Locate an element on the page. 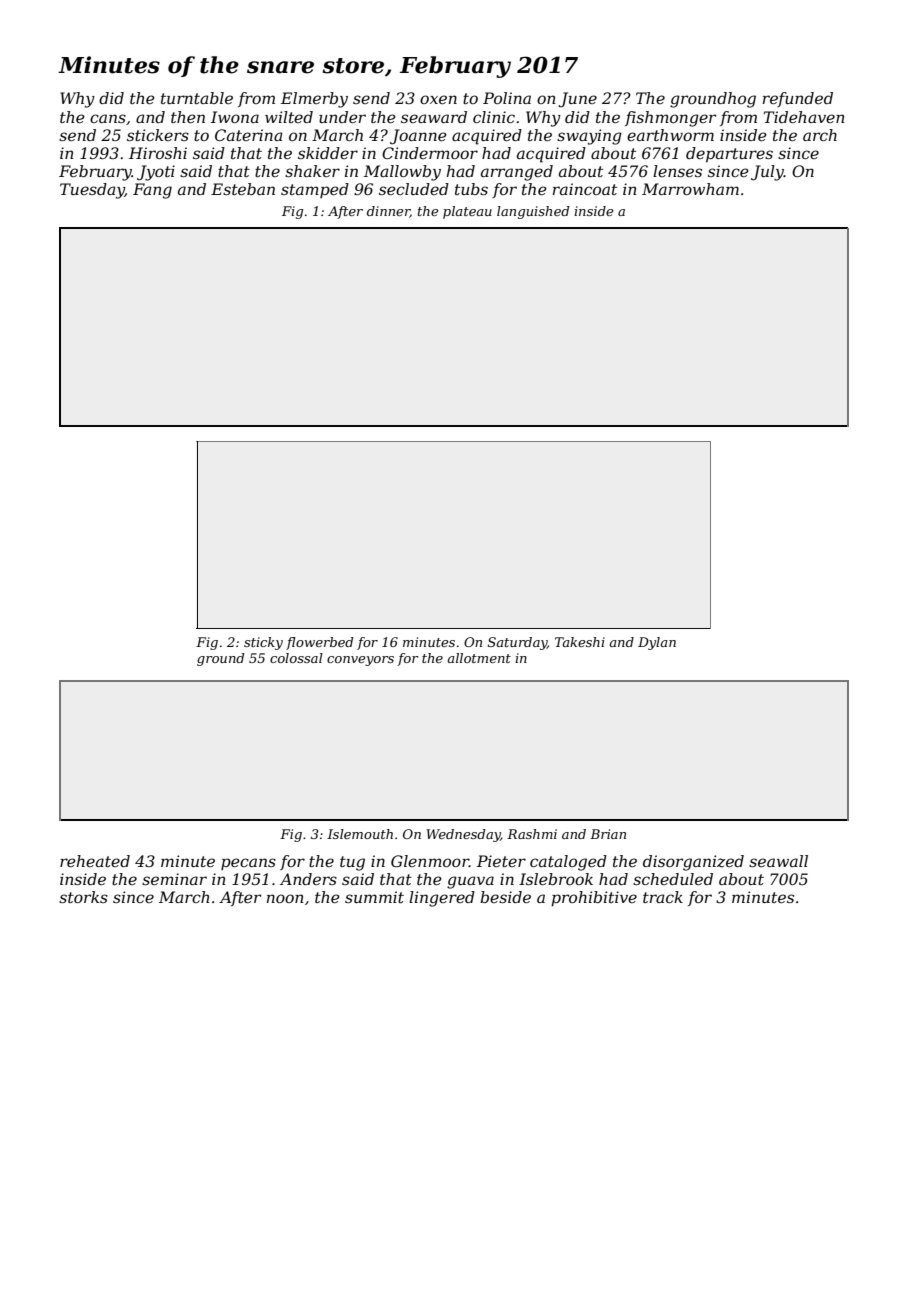 Image resolution: width=908 pixels, height=1316 pixels. plateau is located at coordinates (467, 212).
